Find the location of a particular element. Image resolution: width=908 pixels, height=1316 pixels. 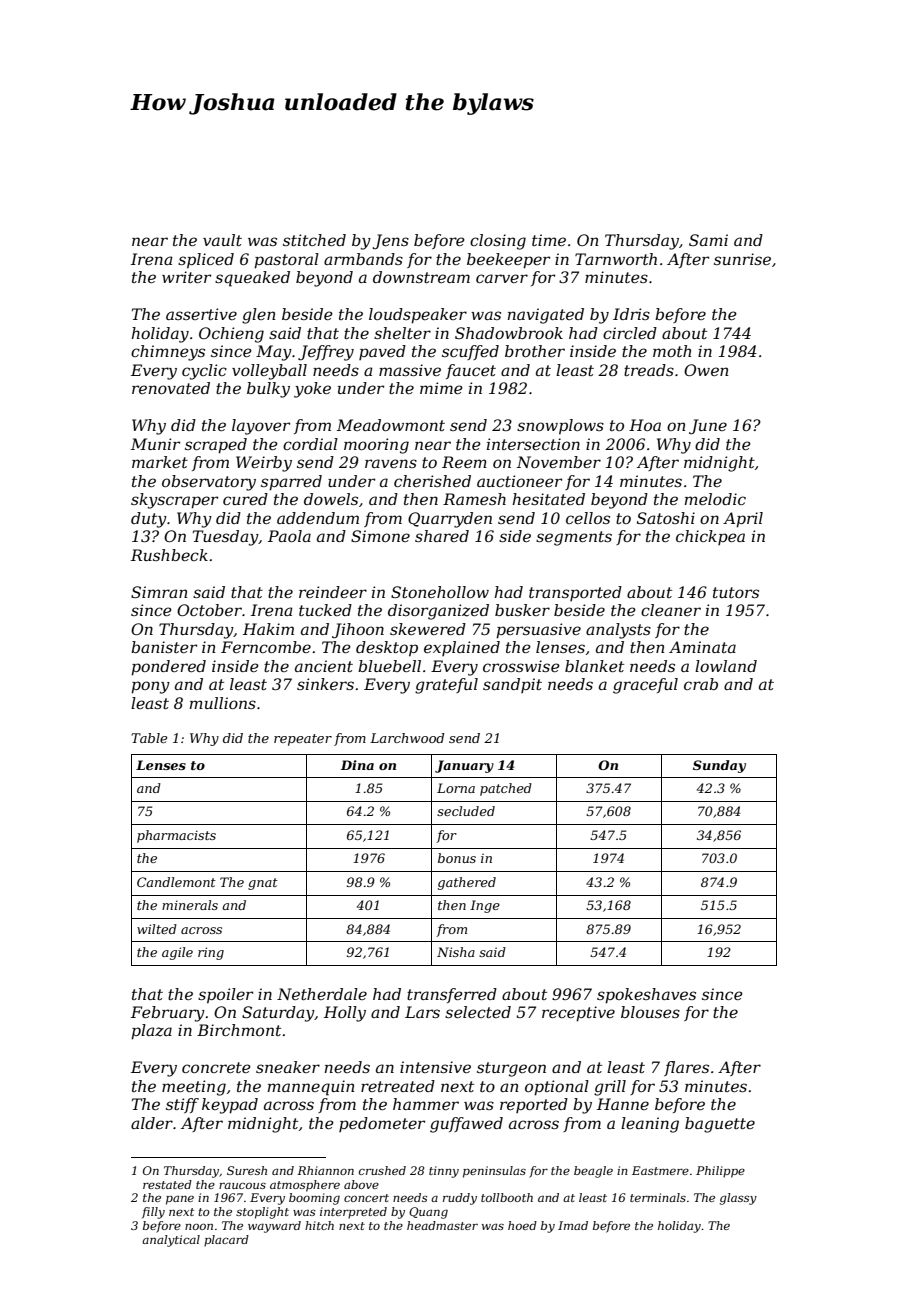

Nisha is located at coordinates (456, 952).
